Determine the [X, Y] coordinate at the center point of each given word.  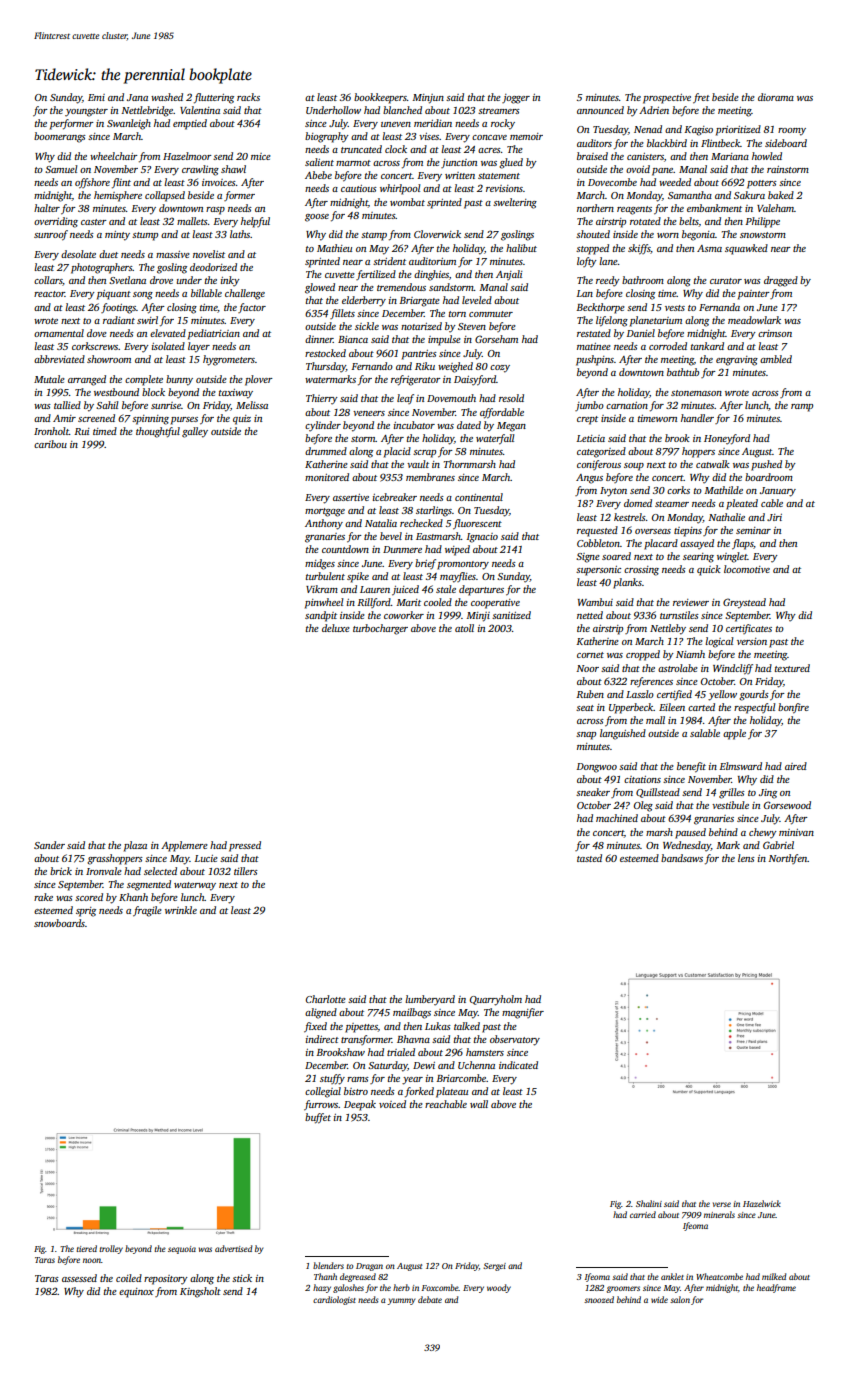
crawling [200, 170]
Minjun [428, 99]
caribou [50, 444]
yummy [401, 1301]
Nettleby [668, 629]
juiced [405, 590]
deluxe [336, 628]
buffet [318, 1118]
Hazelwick [762, 1203]
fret [701, 98]
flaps [742, 544]
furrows [321, 1105]
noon [92, 1260]
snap [586, 736]
